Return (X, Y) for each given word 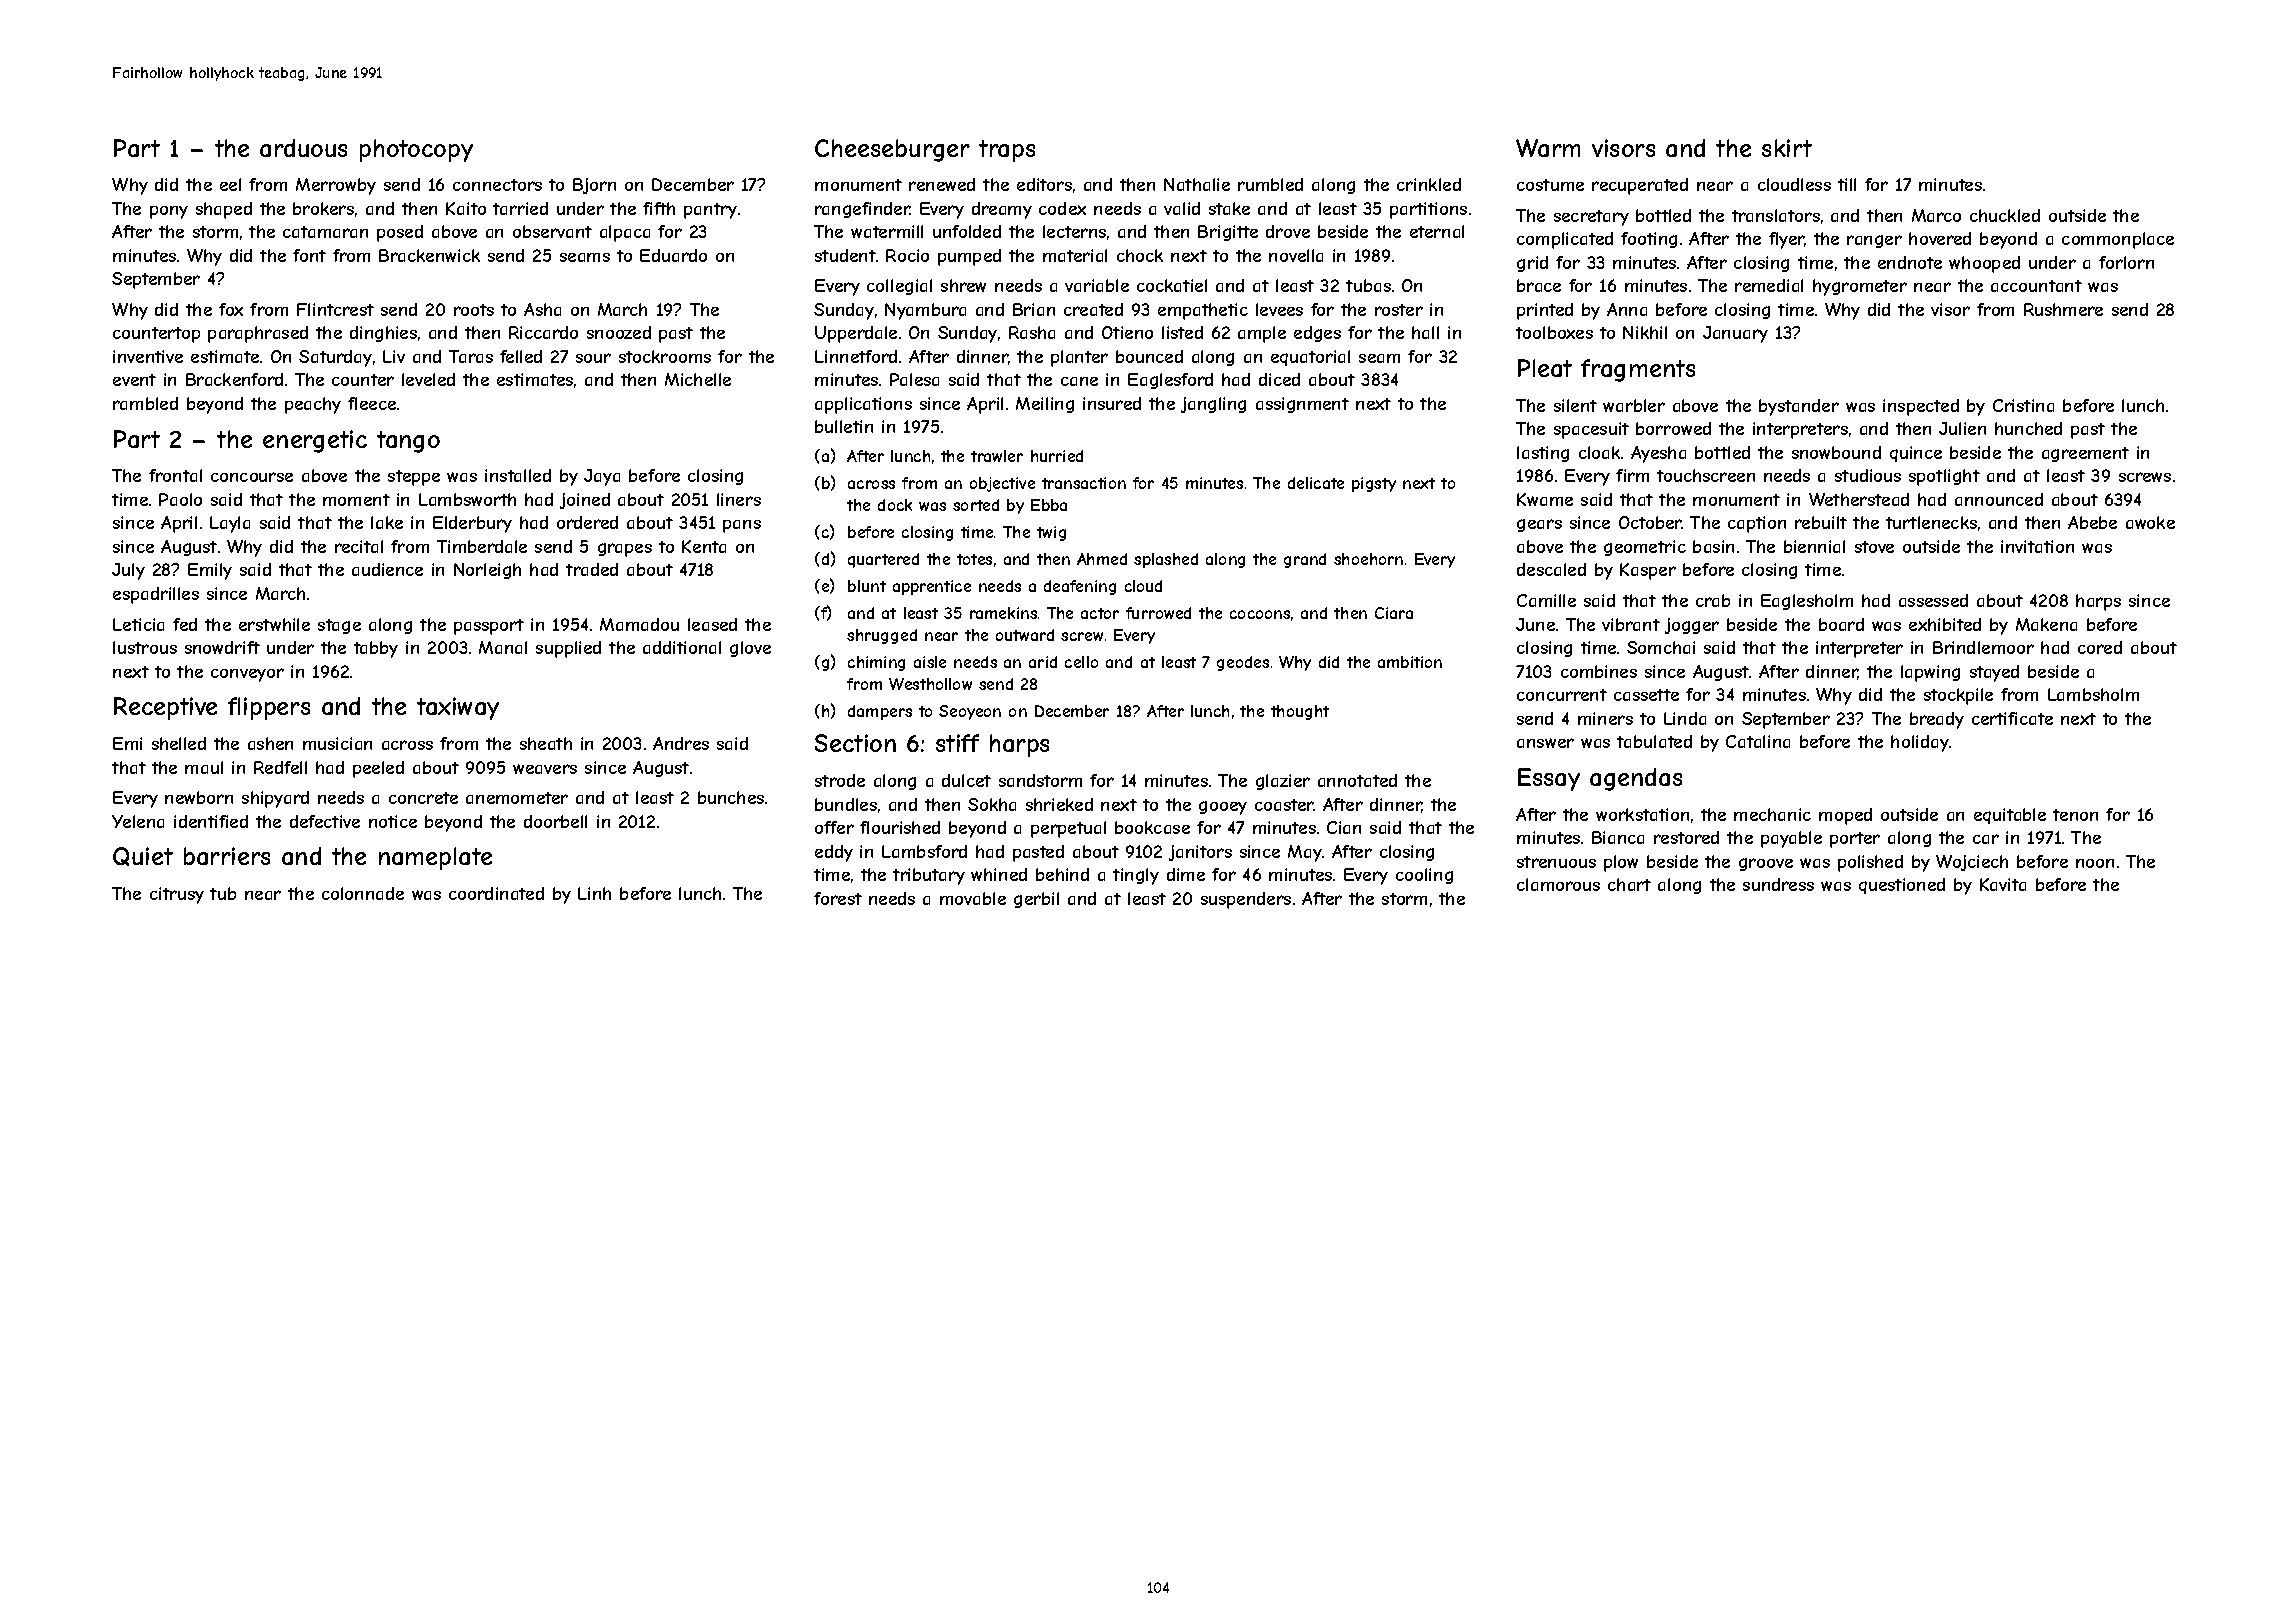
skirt (1787, 148)
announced (1999, 499)
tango (408, 442)
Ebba (1049, 505)
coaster (1284, 805)
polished (1870, 863)
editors (1044, 184)
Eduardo (673, 255)
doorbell (555, 821)
